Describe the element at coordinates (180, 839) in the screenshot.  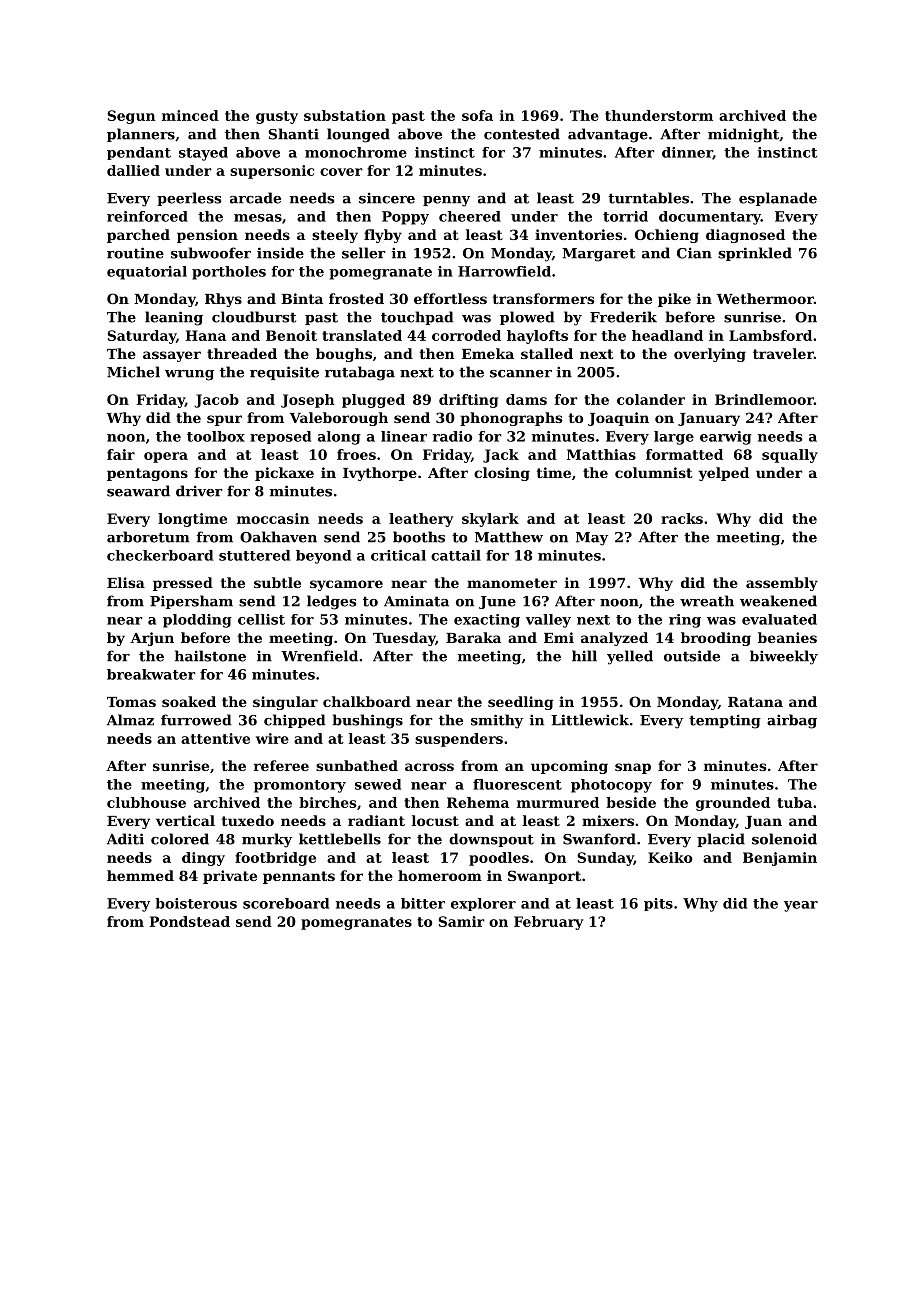
I see `colored` at that location.
